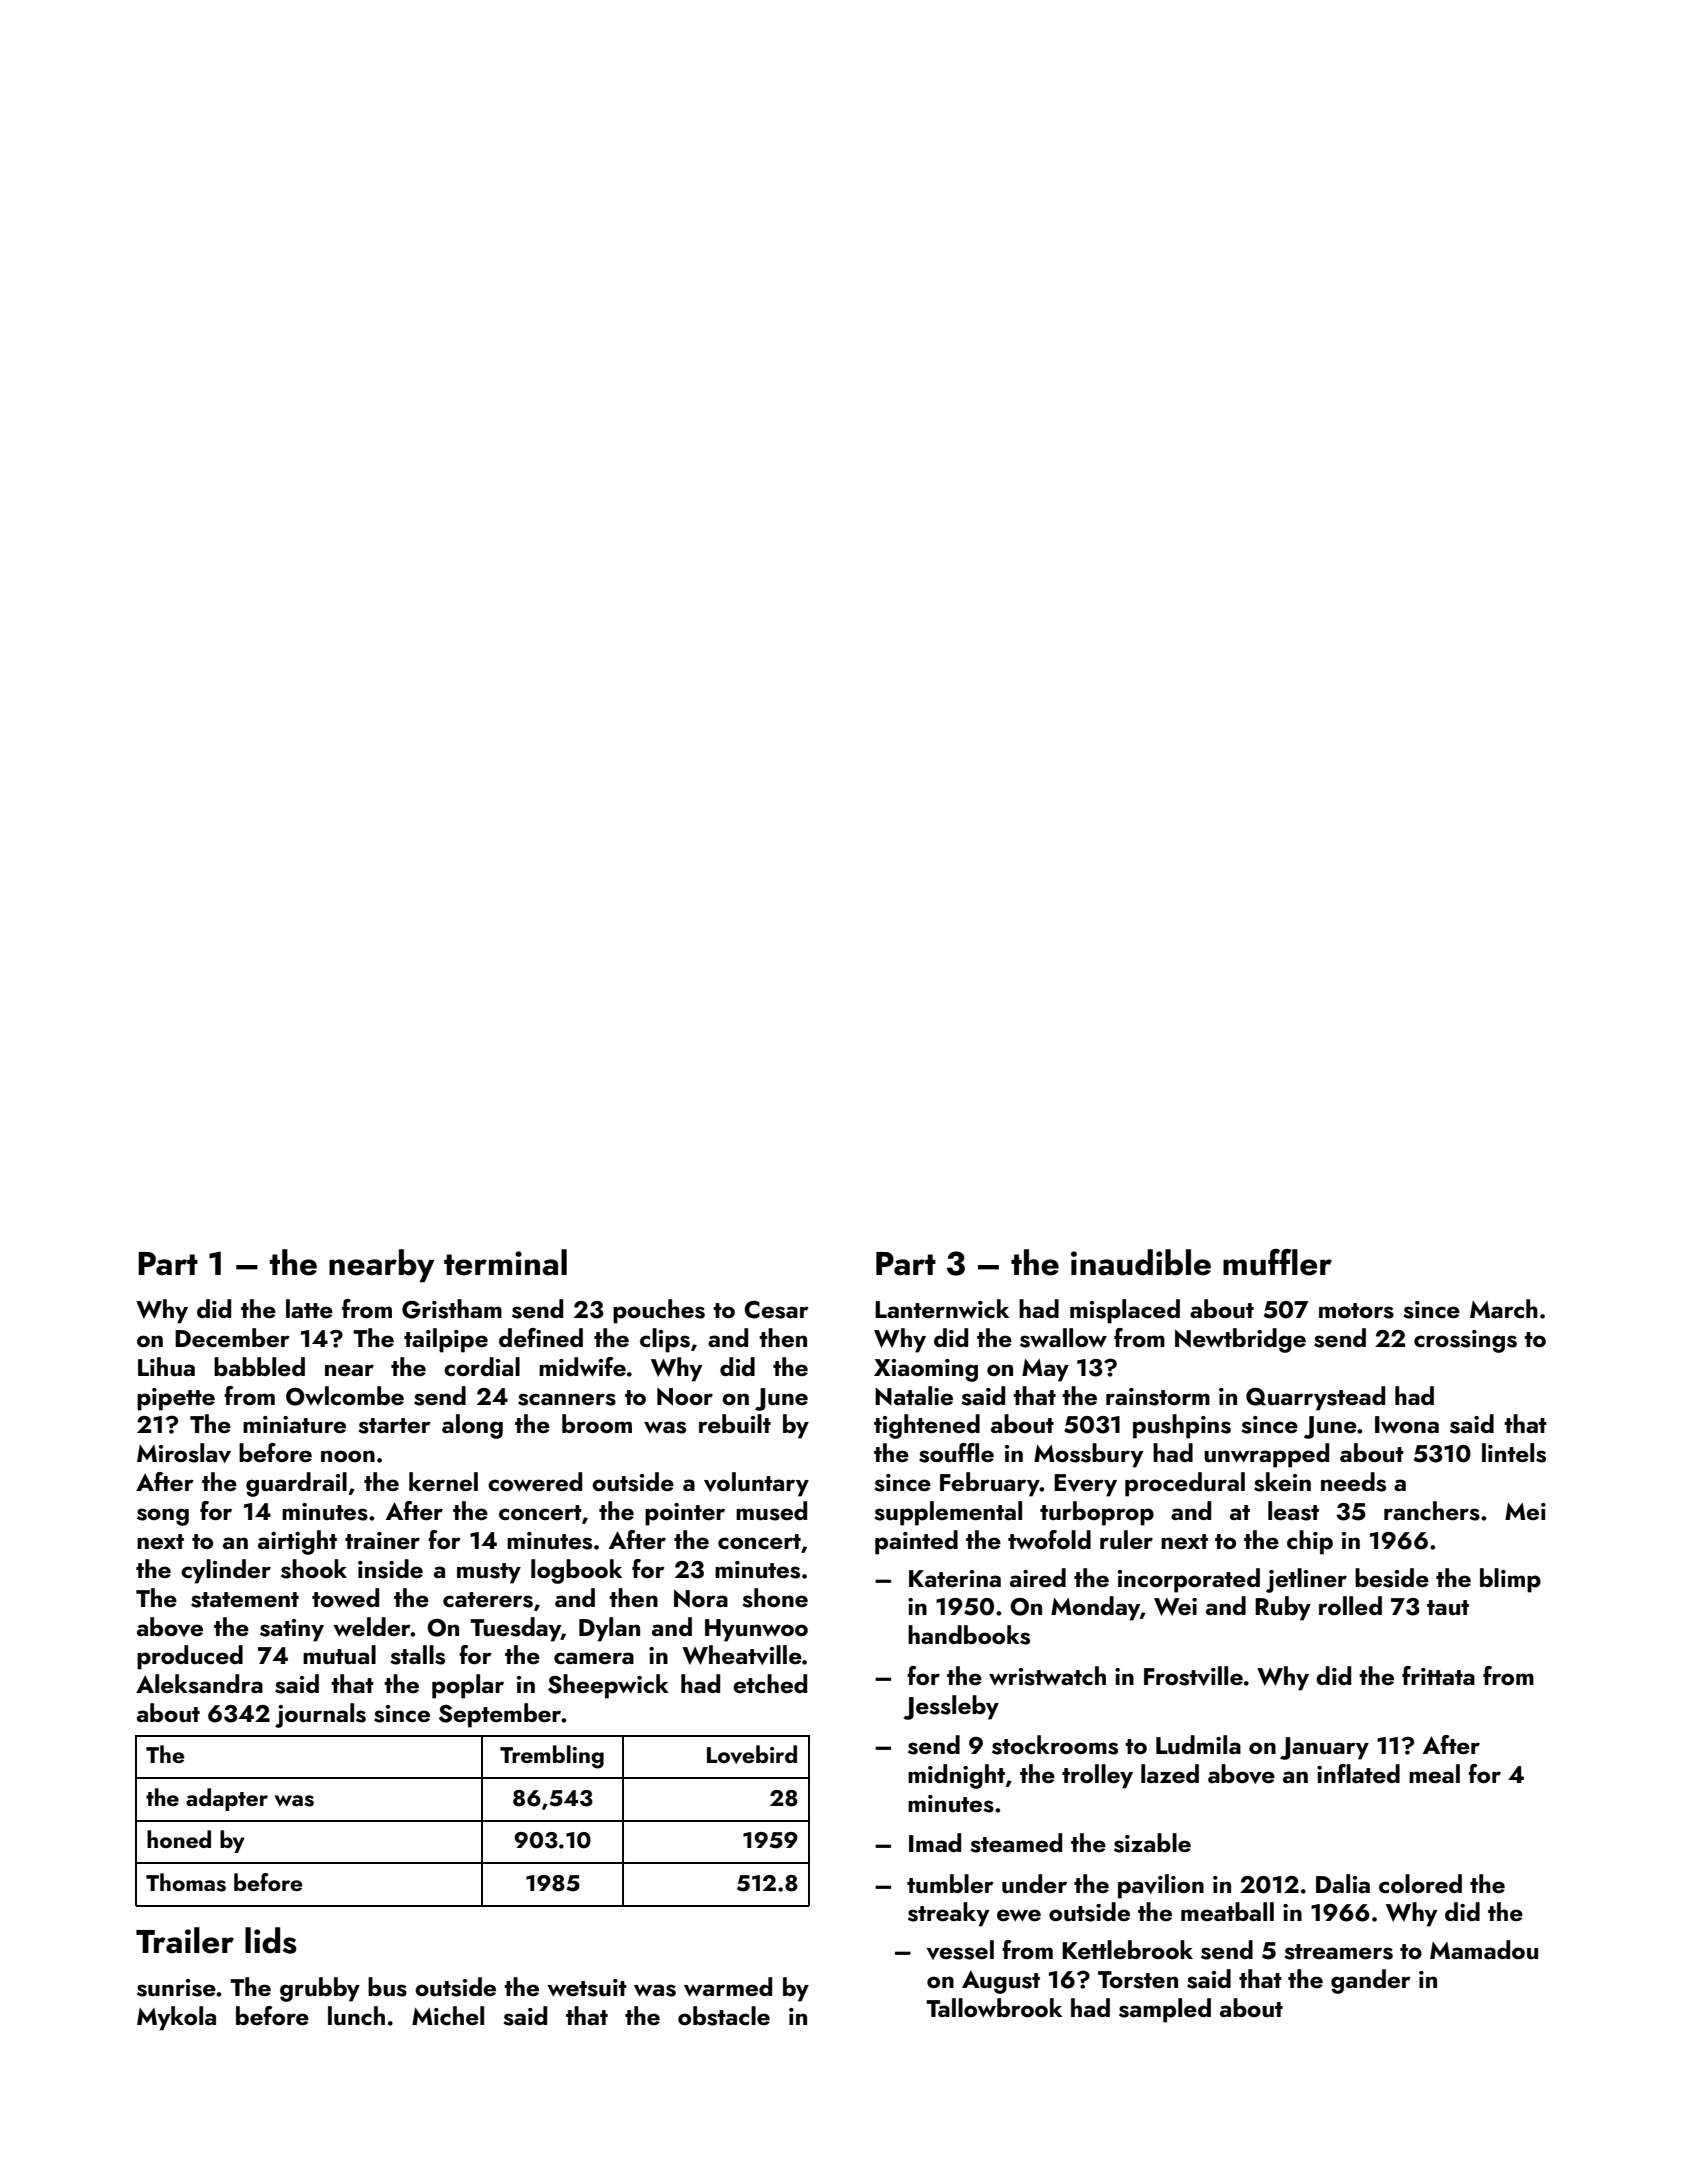 The image size is (1683, 2178). What do you see at coordinates (356, 2016) in the image?
I see `lunch` at bounding box center [356, 2016].
